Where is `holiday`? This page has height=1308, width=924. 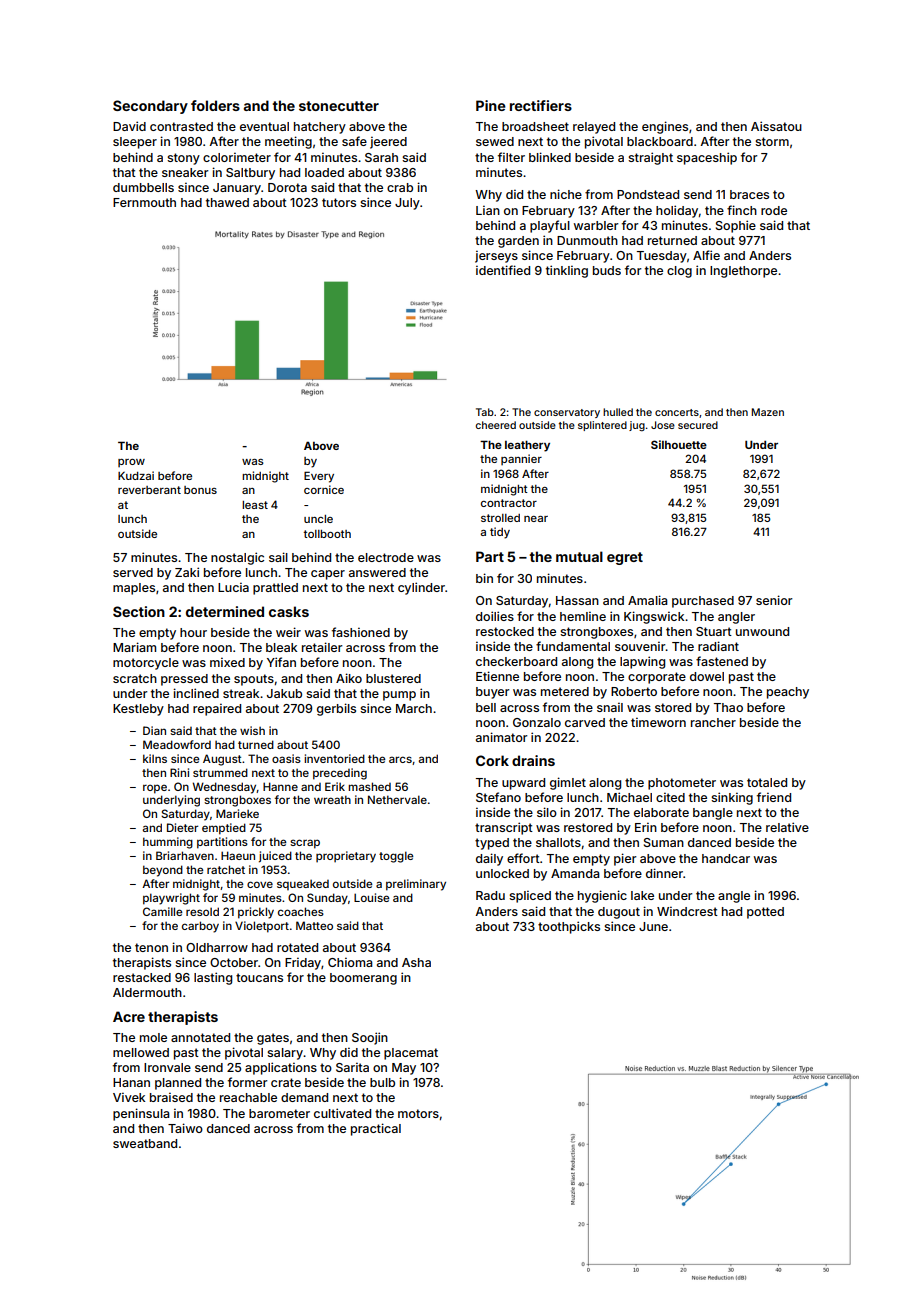
holiday is located at coordinates (677, 211).
